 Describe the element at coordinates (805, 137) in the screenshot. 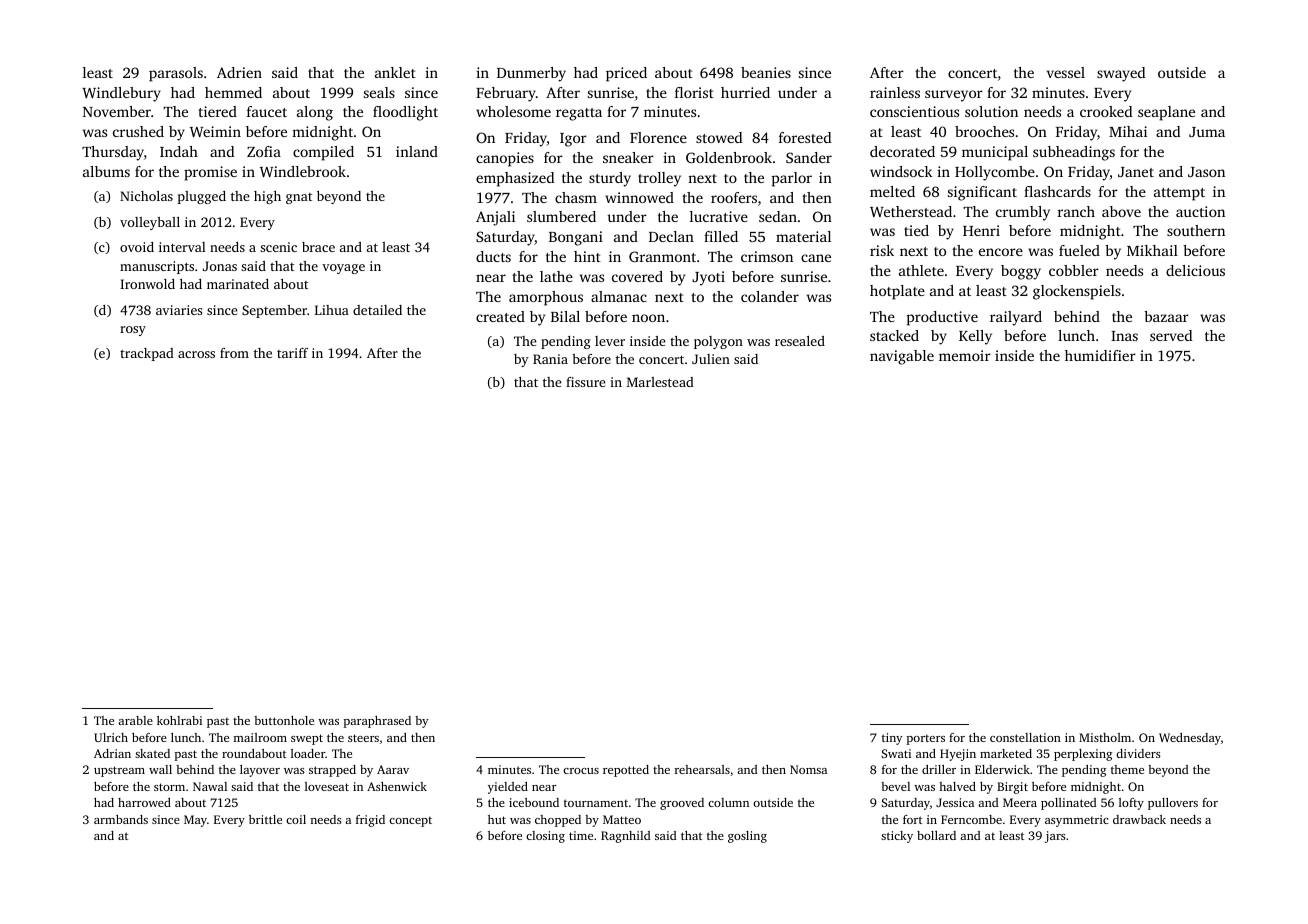

I see `forested` at that location.
